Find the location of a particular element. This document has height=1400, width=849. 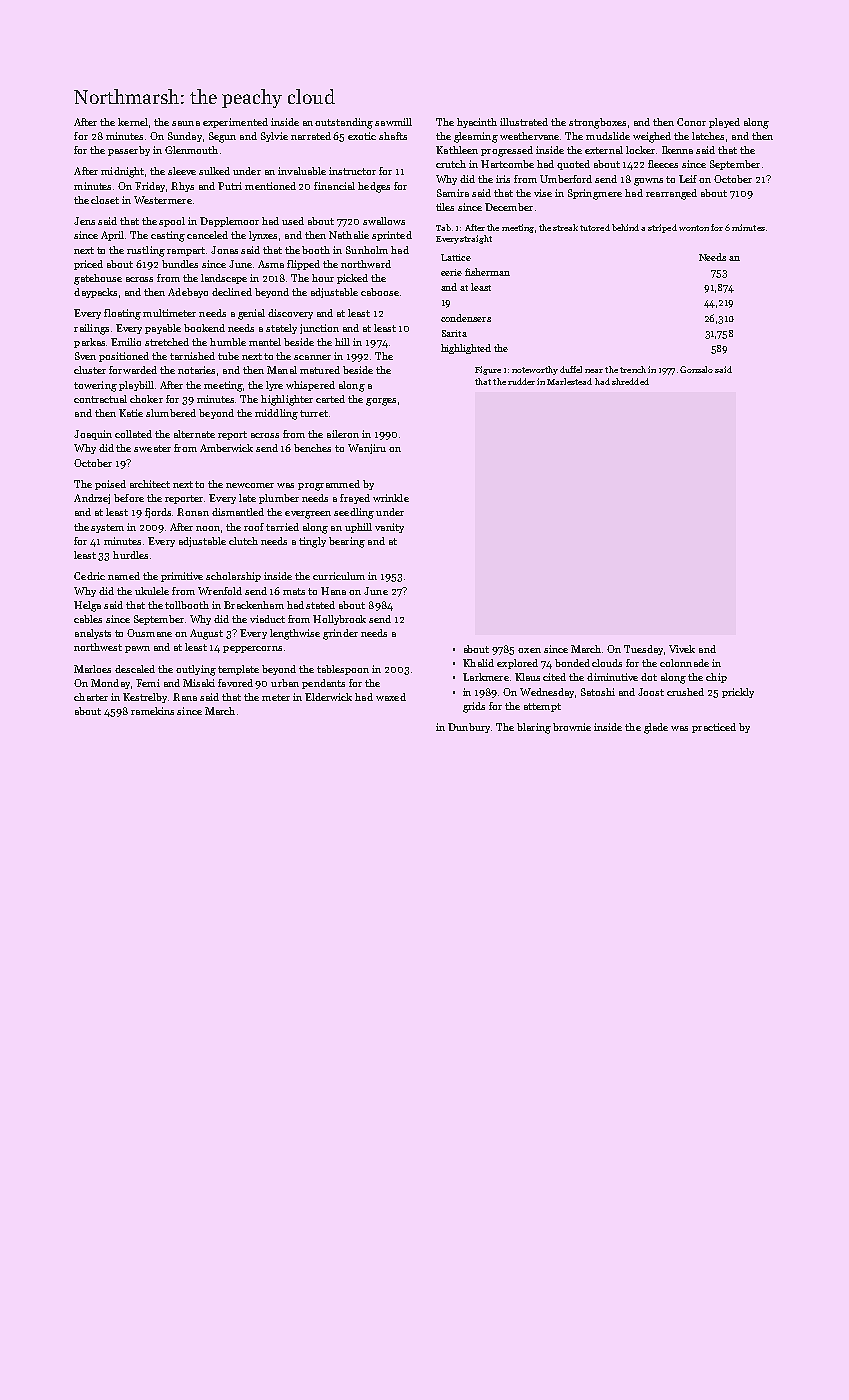

midnight is located at coordinates (122, 172).
